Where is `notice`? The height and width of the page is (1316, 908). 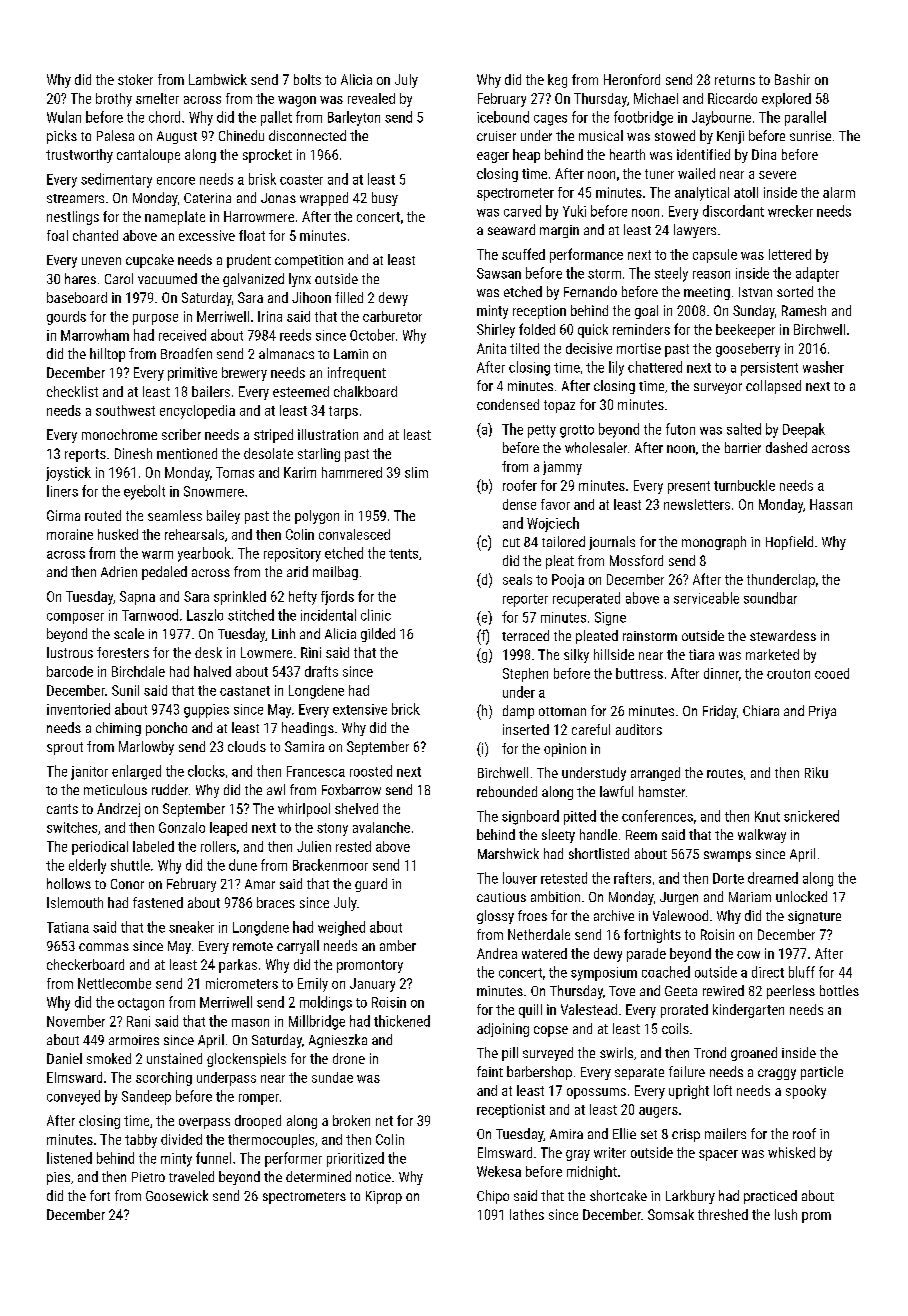 notice is located at coordinates (373, 1177).
